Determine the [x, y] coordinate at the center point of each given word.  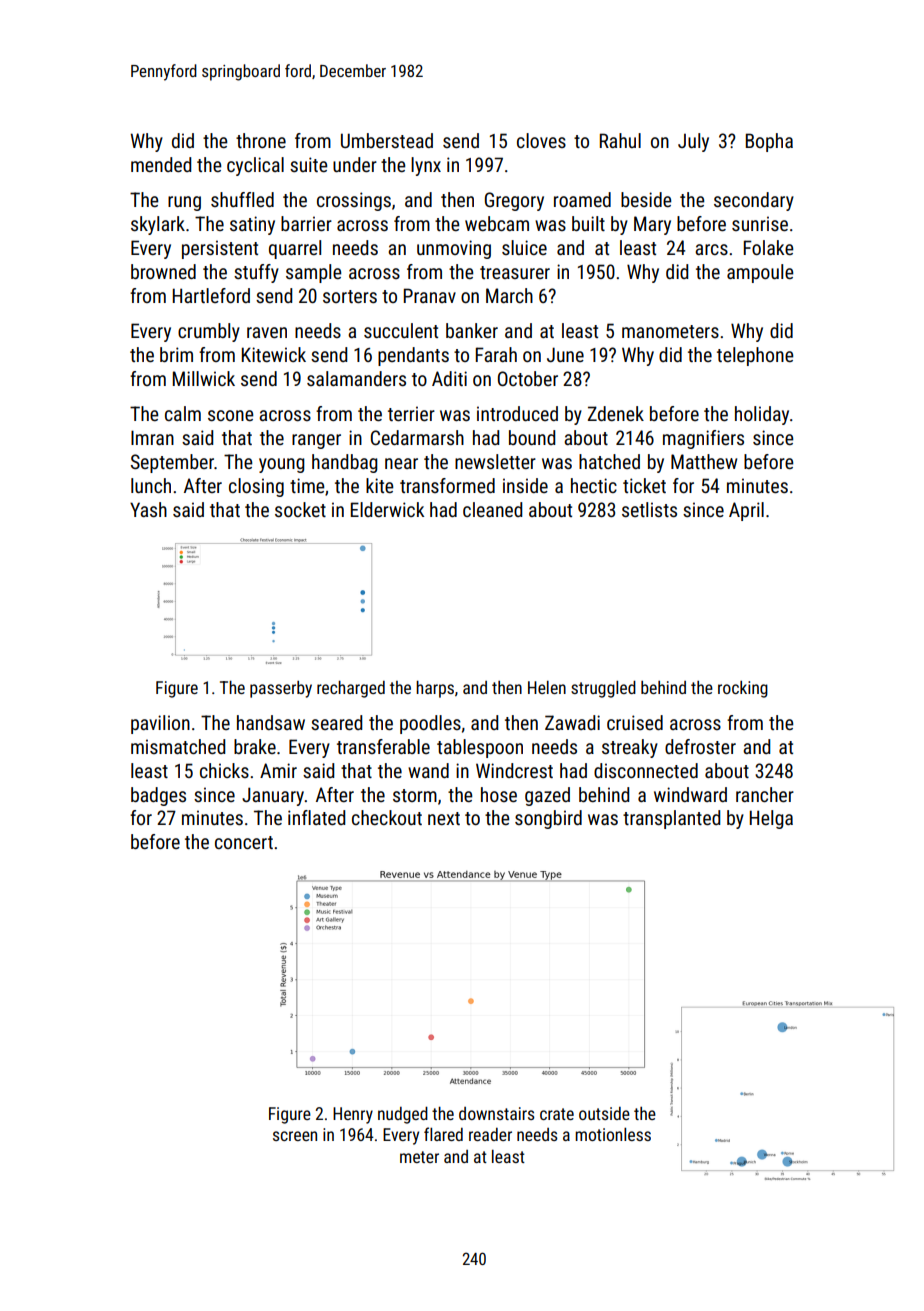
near [401, 463]
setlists [649, 509]
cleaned [492, 509]
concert [244, 842]
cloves [541, 140]
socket [300, 509]
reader [490, 1134]
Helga [771, 819]
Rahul [620, 140]
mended [161, 164]
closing [256, 487]
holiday [762, 415]
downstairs [497, 1113]
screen [295, 1136]
